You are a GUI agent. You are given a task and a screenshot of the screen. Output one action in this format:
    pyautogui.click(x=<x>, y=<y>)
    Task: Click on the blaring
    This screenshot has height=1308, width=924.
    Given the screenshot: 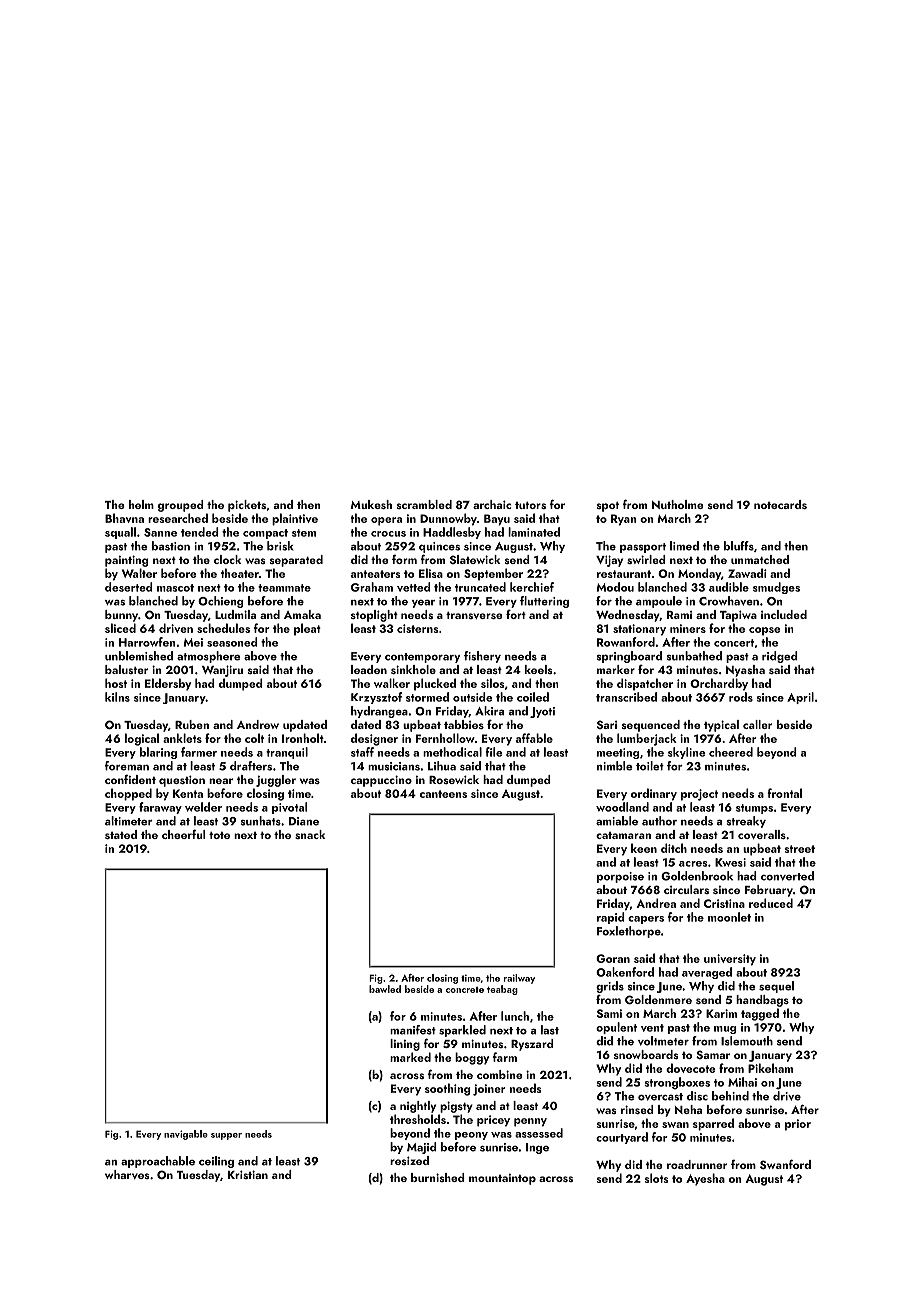 What is the action you would take?
    pyautogui.click(x=158, y=753)
